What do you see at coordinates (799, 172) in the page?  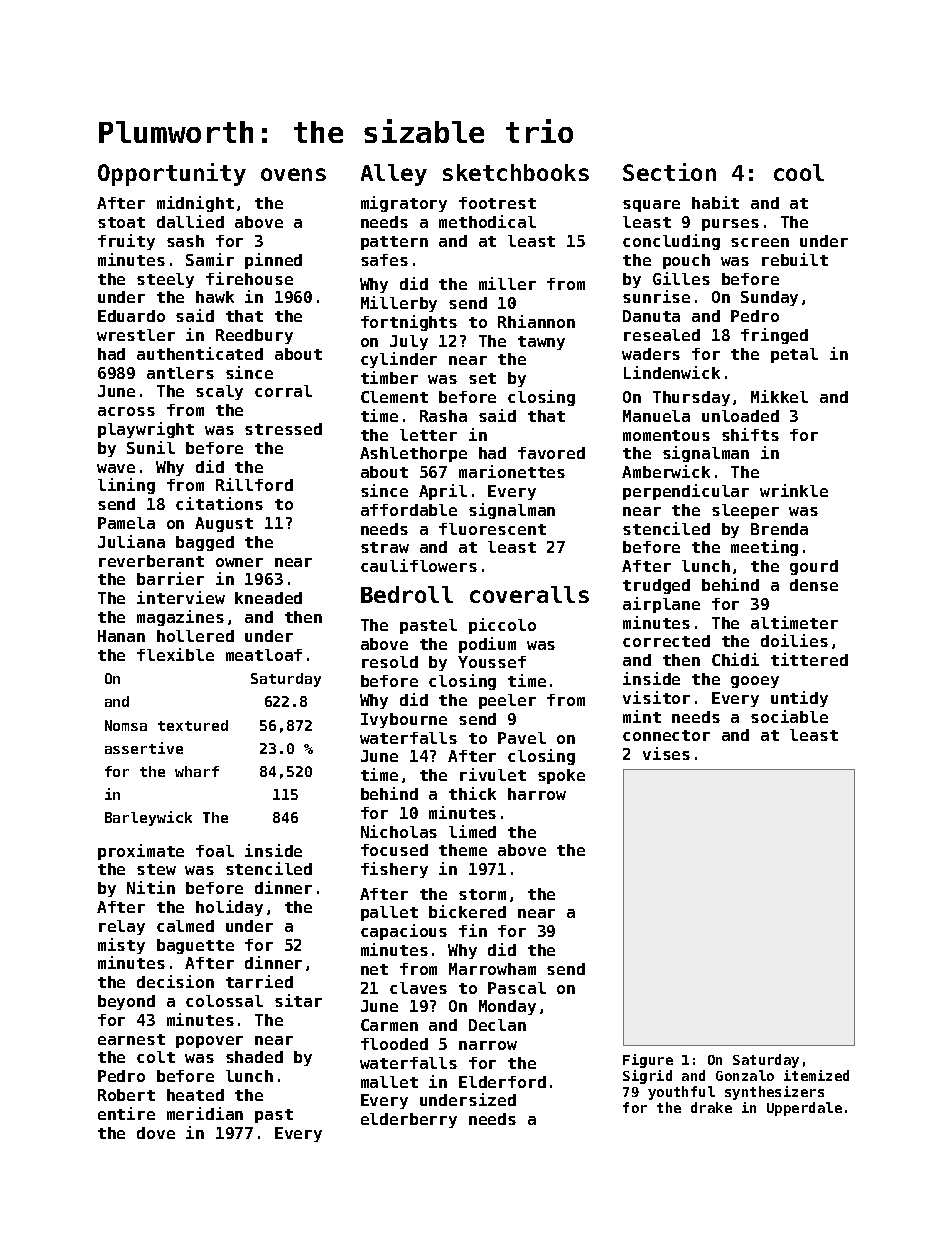 I see `cool` at bounding box center [799, 172].
